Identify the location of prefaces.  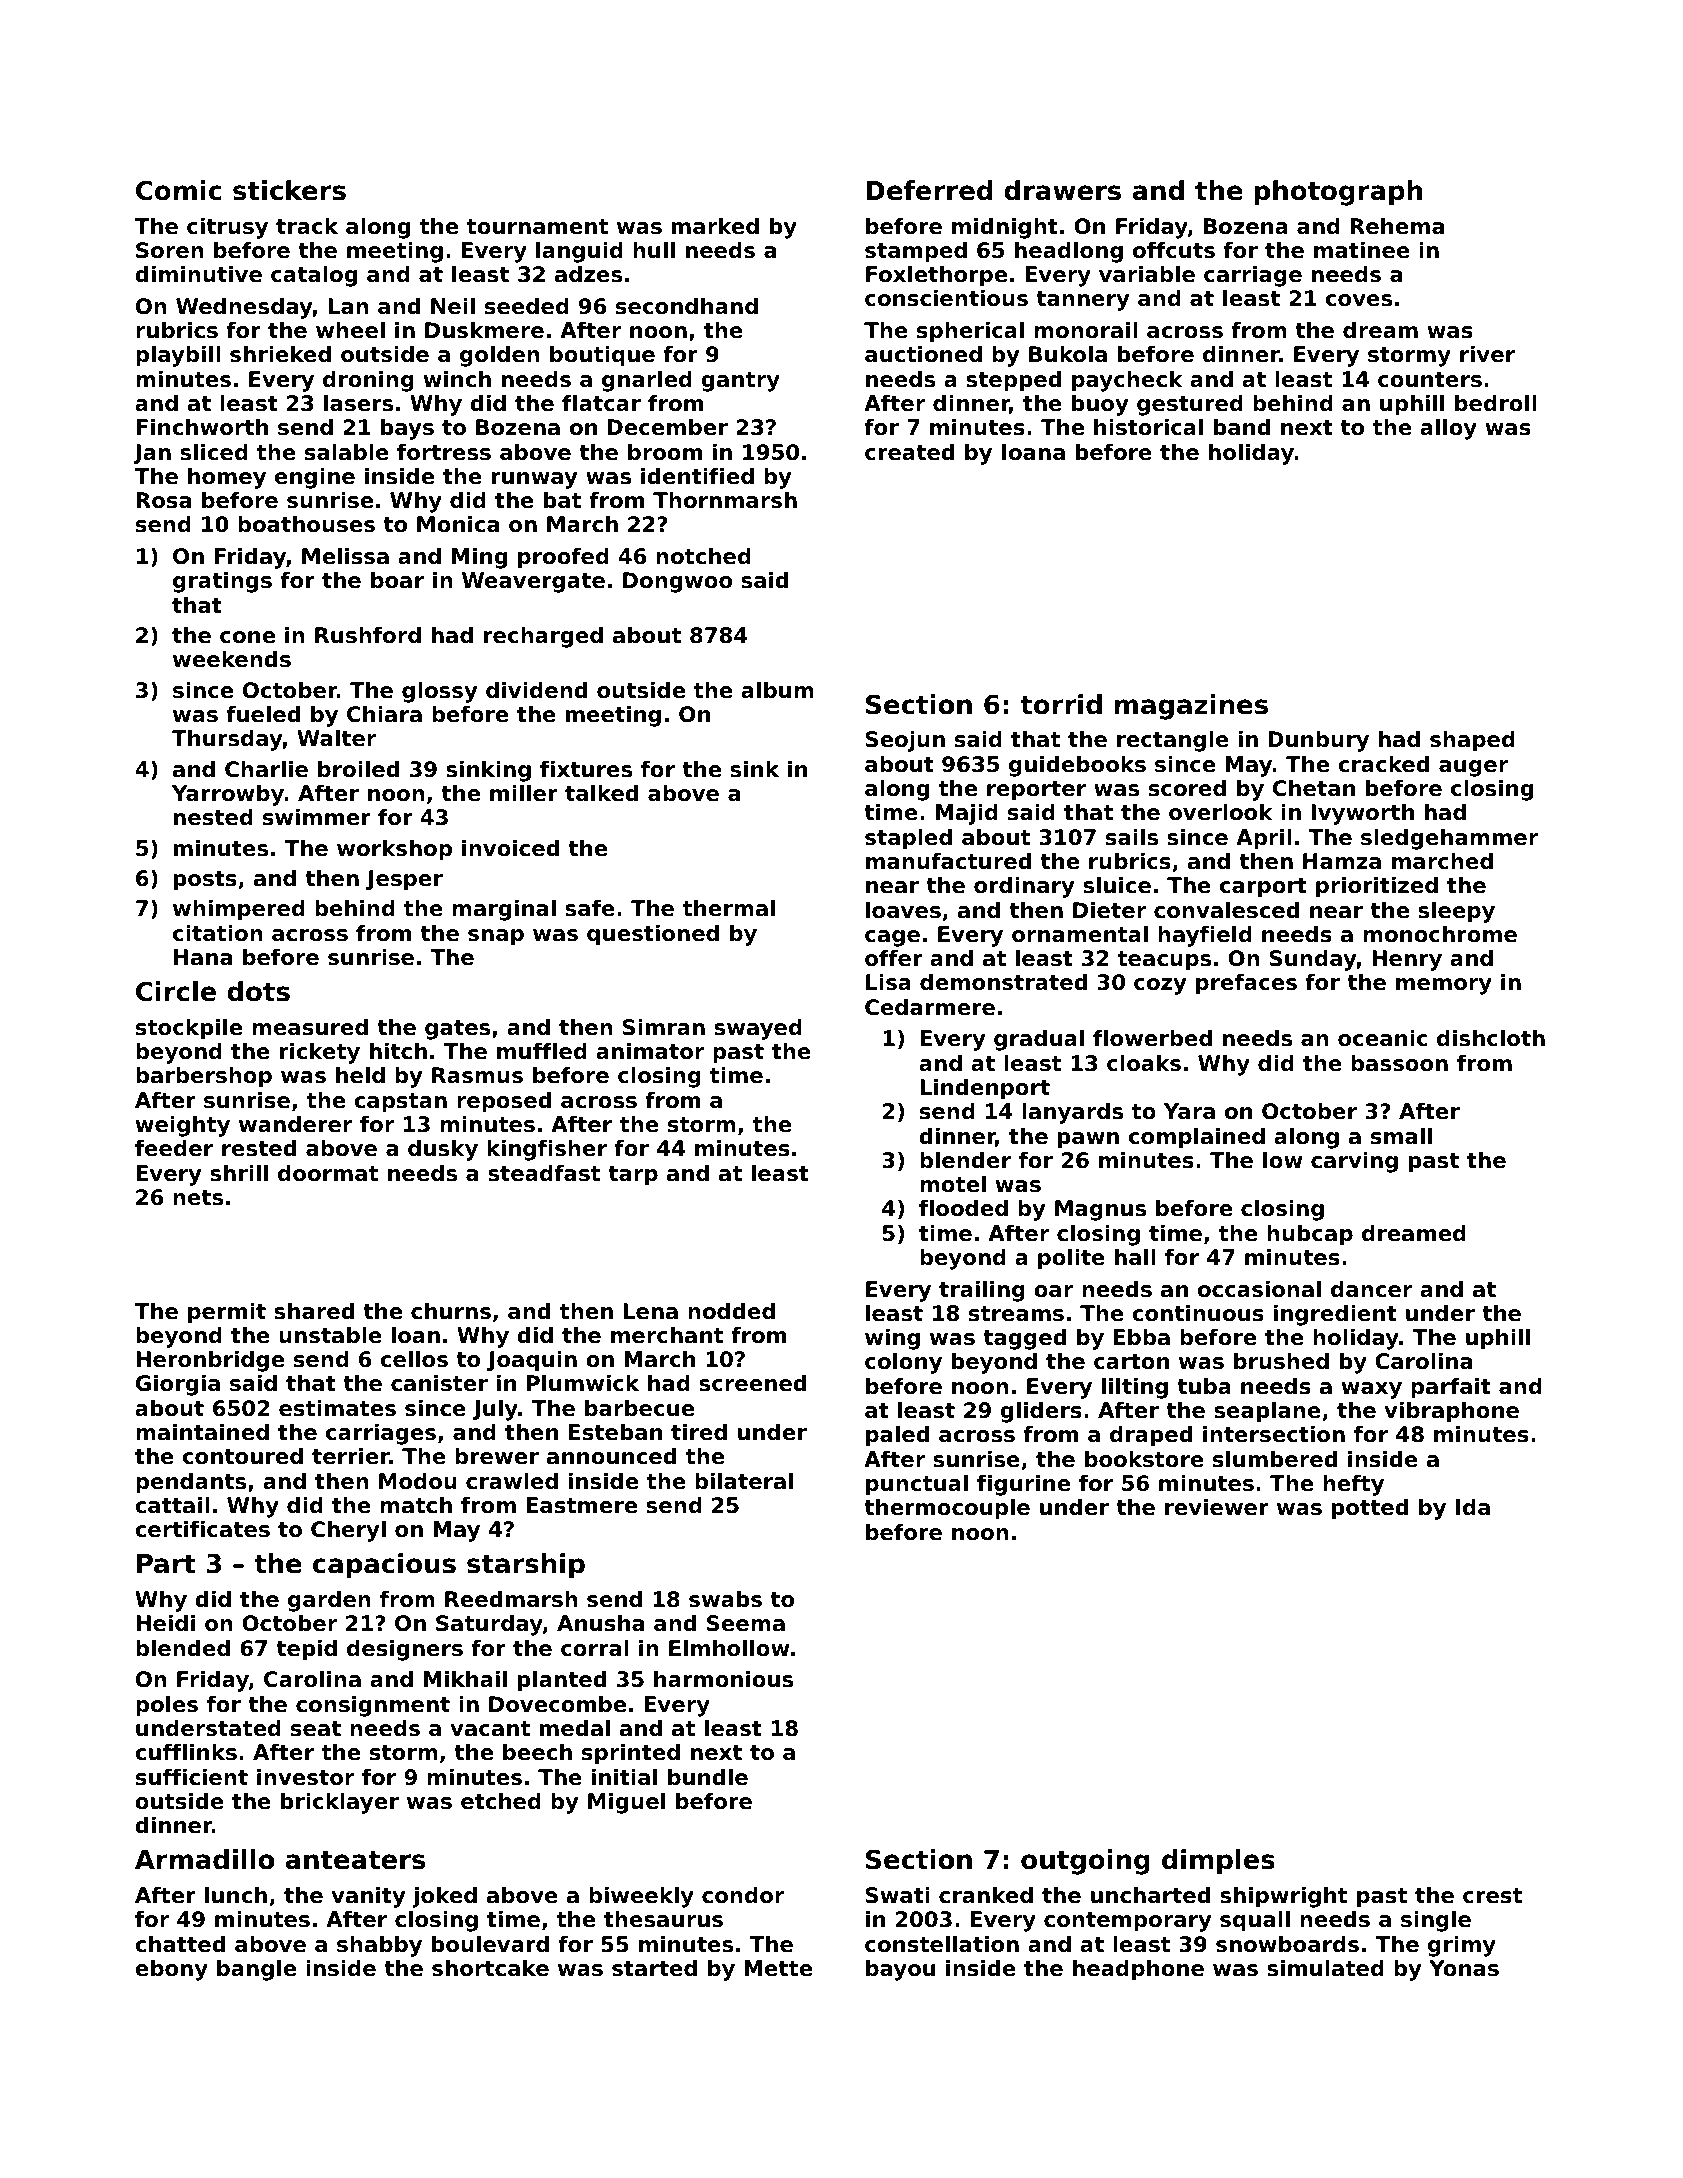
(1246, 984).
